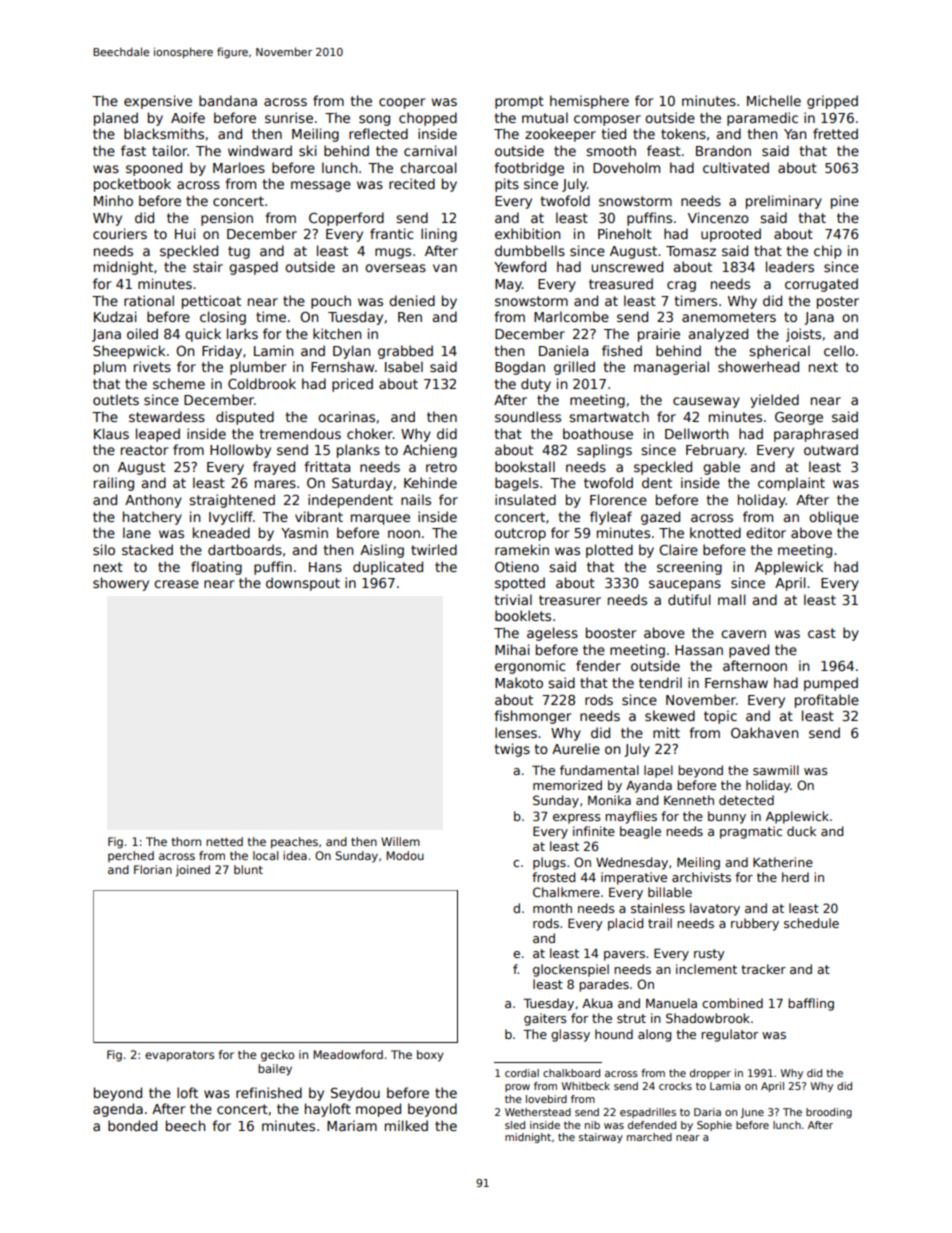 The width and height of the screenshot is (952, 1233). Describe the element at coordinates (519, 102) in the screenshot. I see `prompt` at that location.
